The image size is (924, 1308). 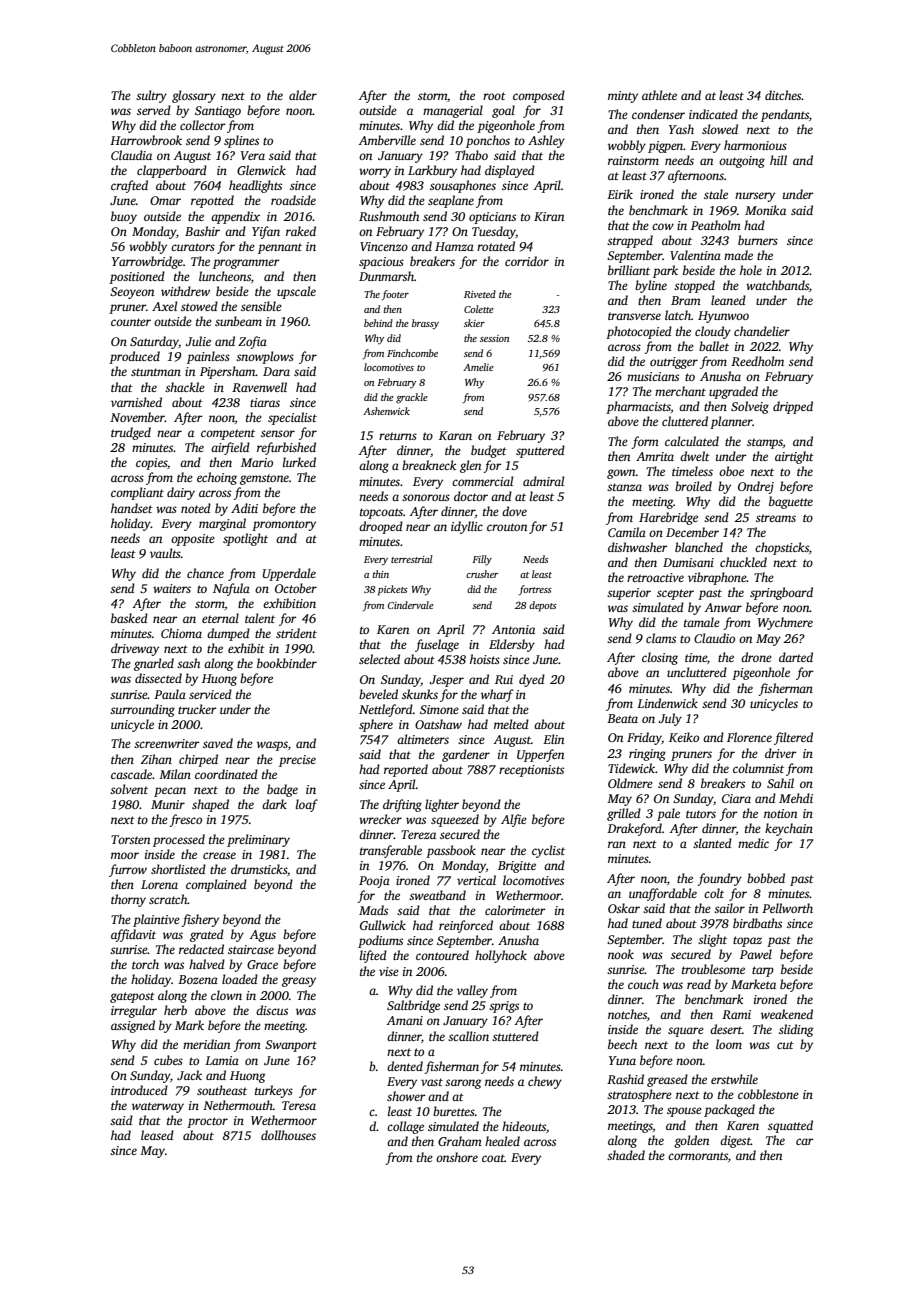 What do you see at coordinates (783, 95) in the document?
I see `ditches` at bounding box center [783, 95].
